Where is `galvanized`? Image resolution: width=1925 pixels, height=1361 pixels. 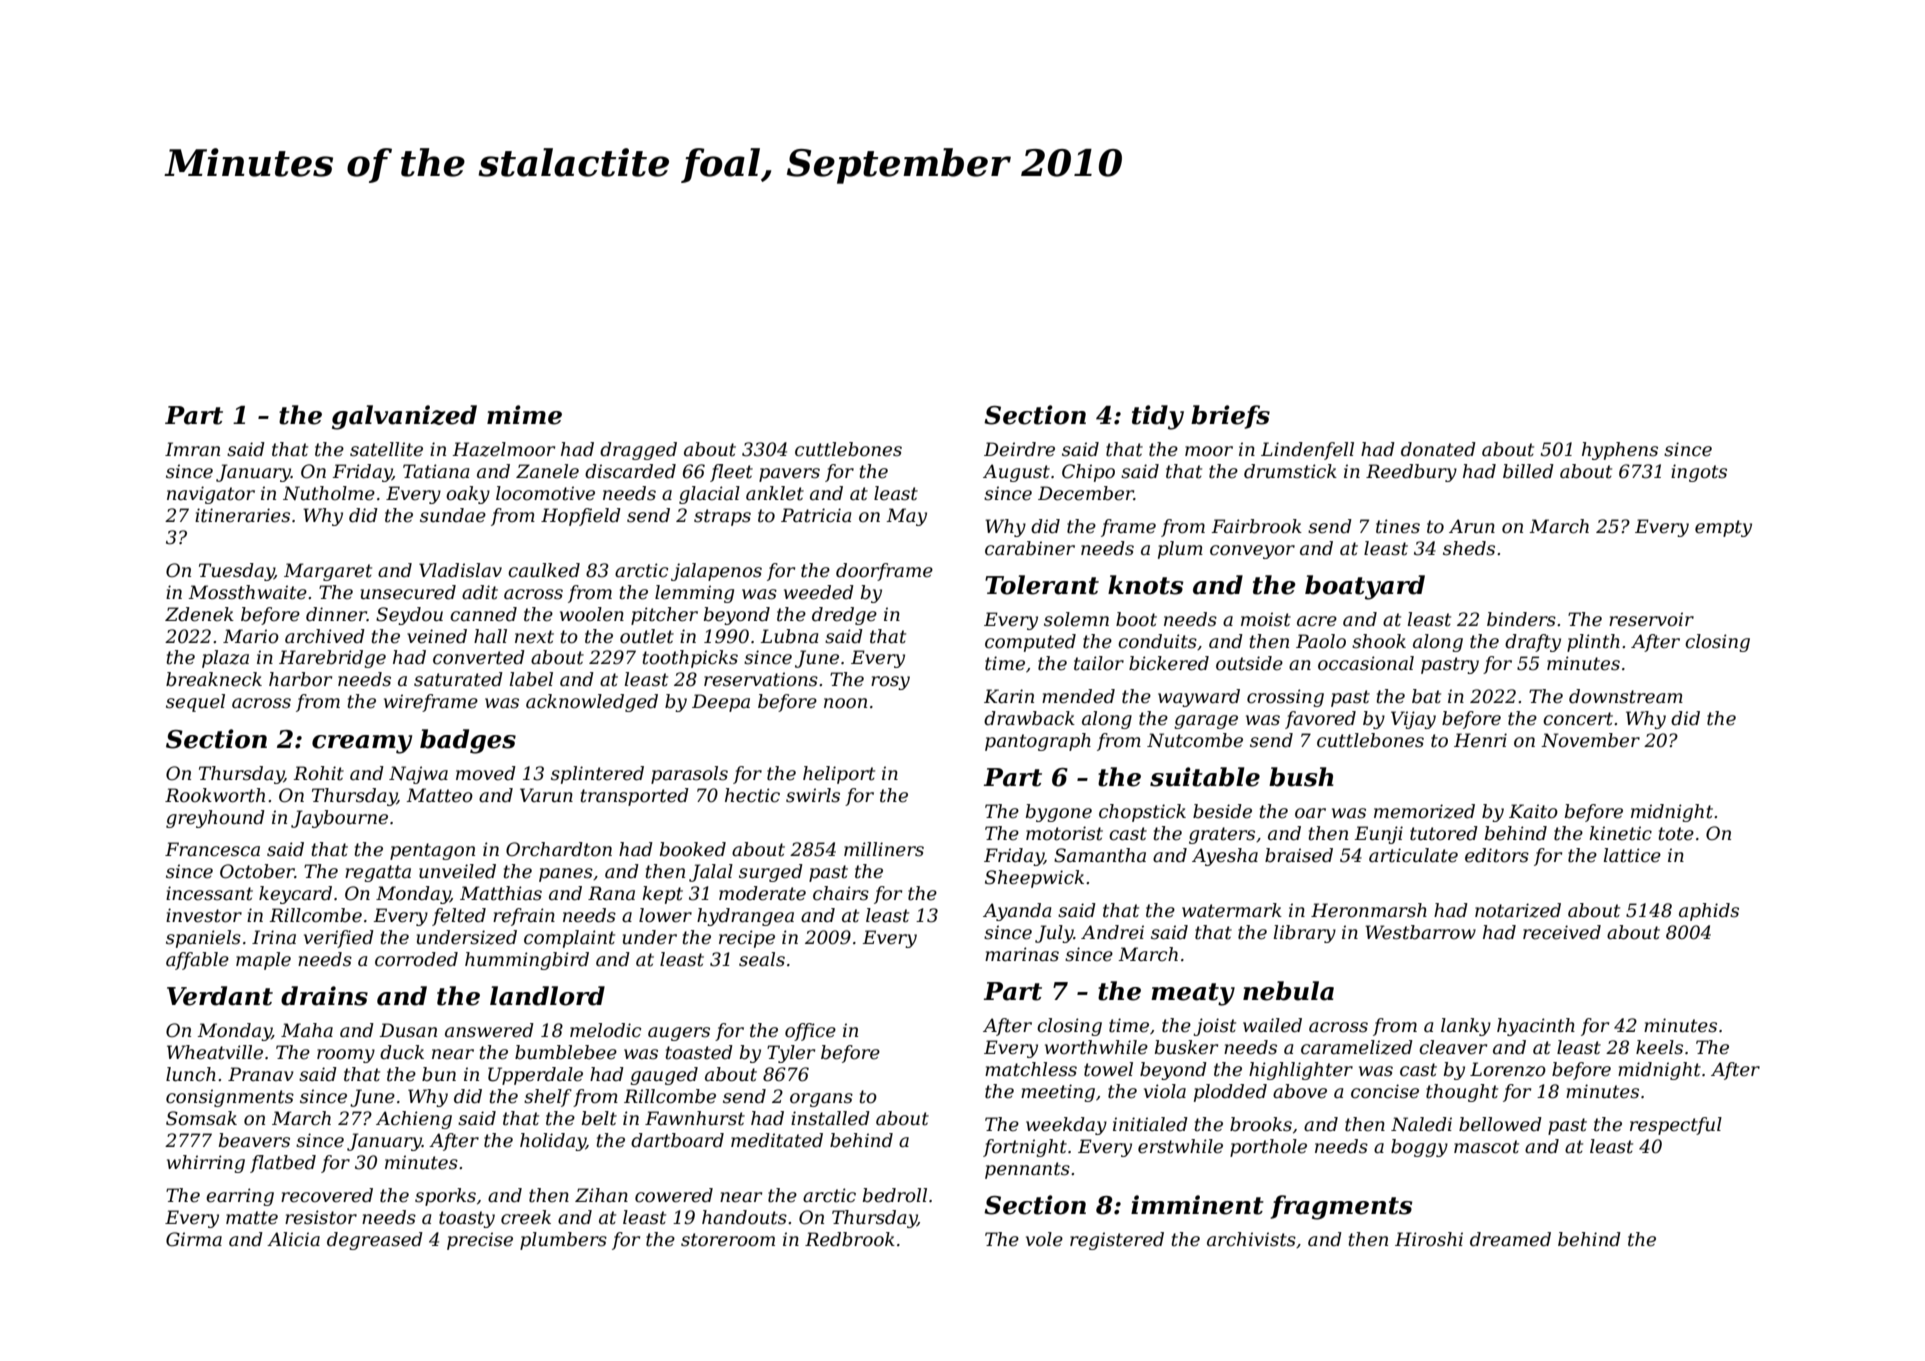
galvanized is located at coordinates (404, 417).
